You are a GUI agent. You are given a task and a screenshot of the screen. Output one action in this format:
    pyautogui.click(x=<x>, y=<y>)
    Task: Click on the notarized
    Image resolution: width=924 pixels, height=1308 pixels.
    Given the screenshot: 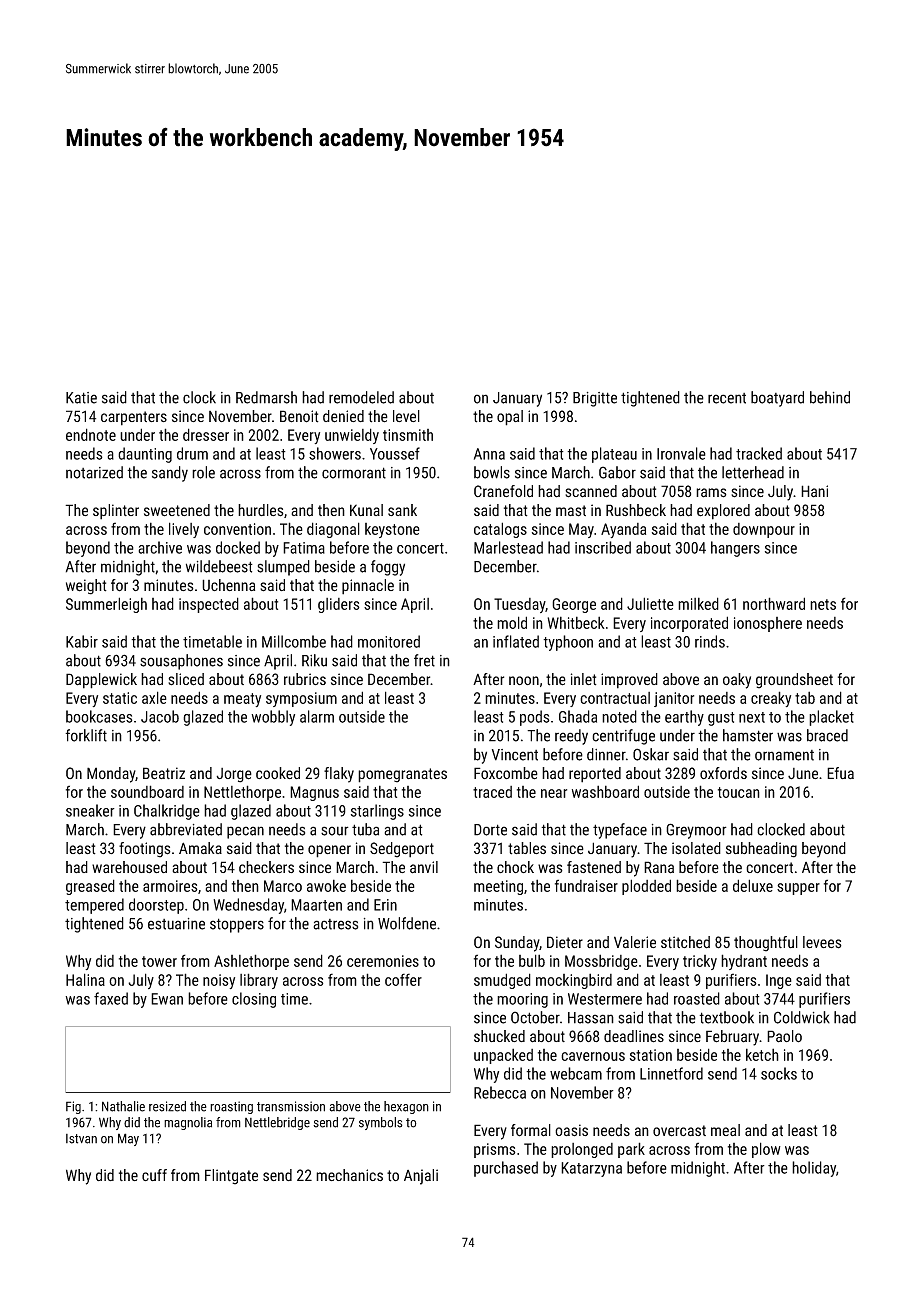 What is the action you would take?
    pyautogui.click(x=94, y=472)
